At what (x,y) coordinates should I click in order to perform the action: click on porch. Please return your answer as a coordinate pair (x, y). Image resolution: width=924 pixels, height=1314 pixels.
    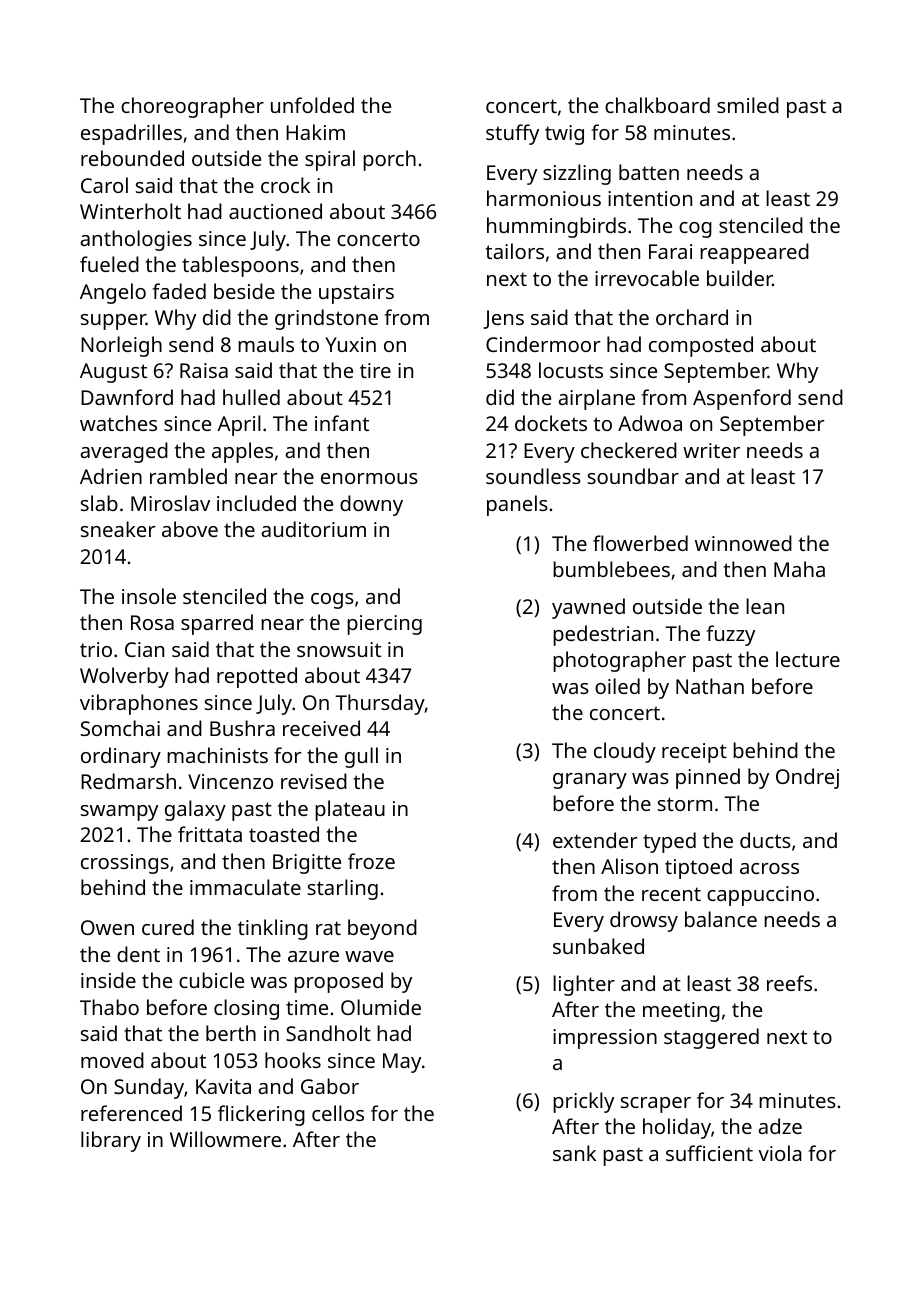
    Looking at the image, I should click on (389, 160).
